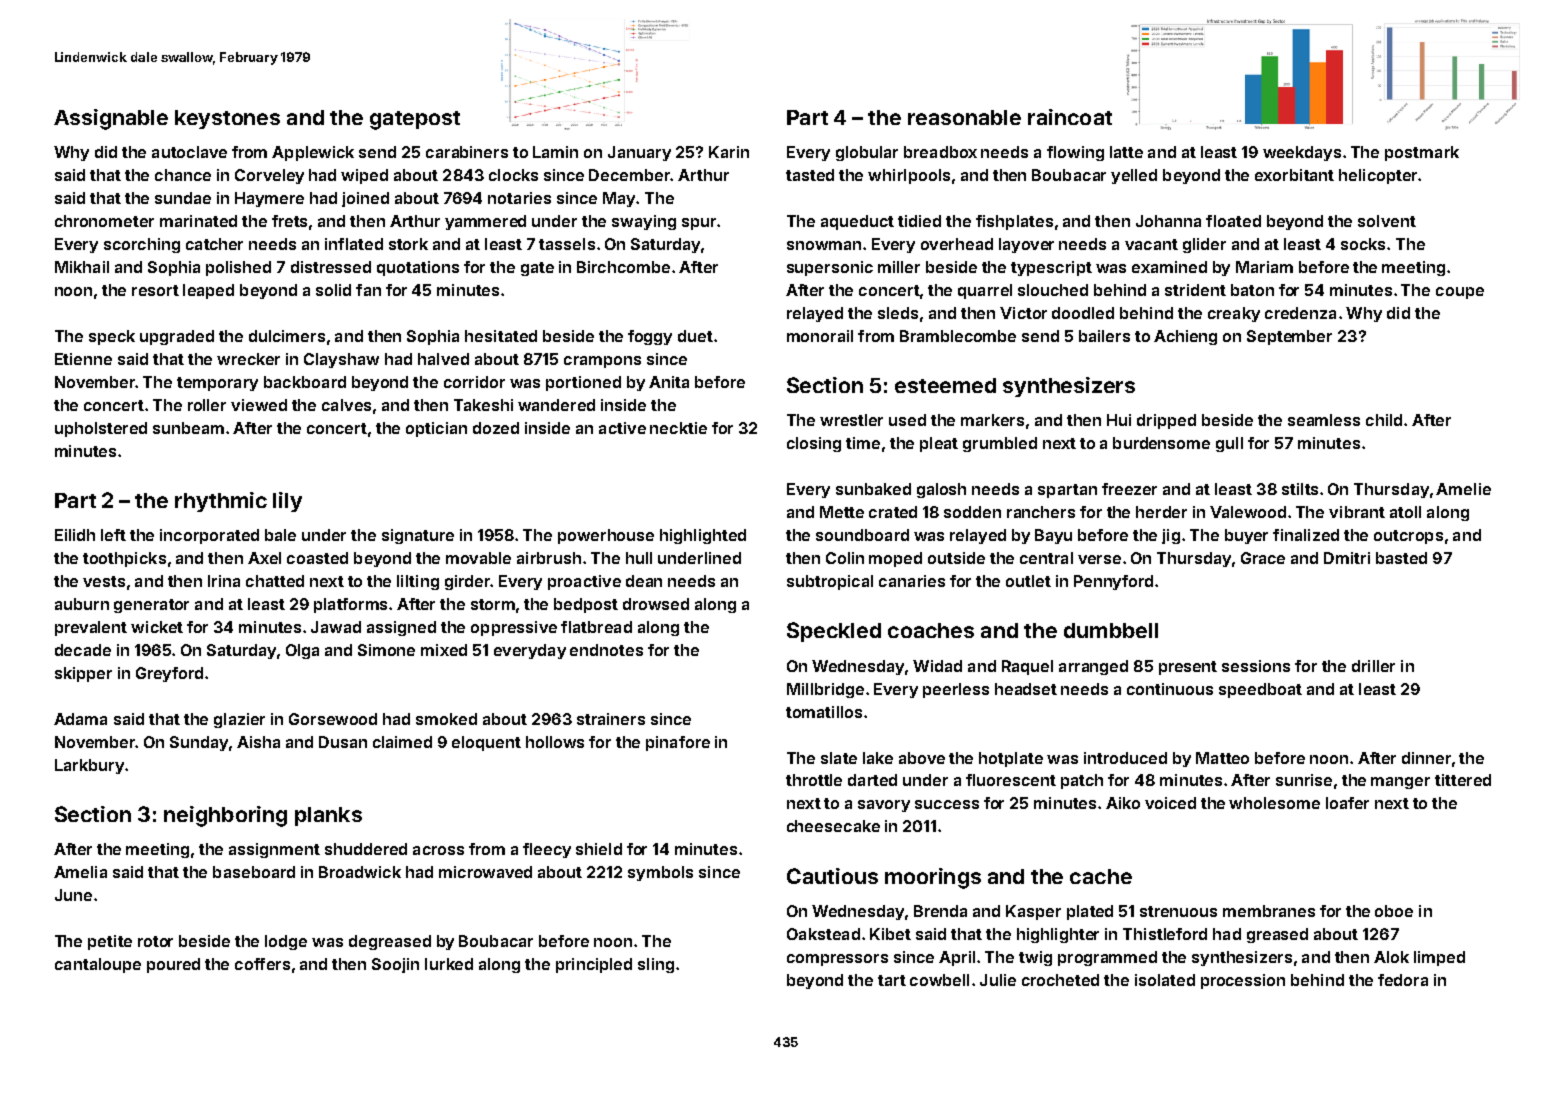  What do you see at coordinates (820, 336) in the image?
I see `monorail` at bounding box center [820, 336].
